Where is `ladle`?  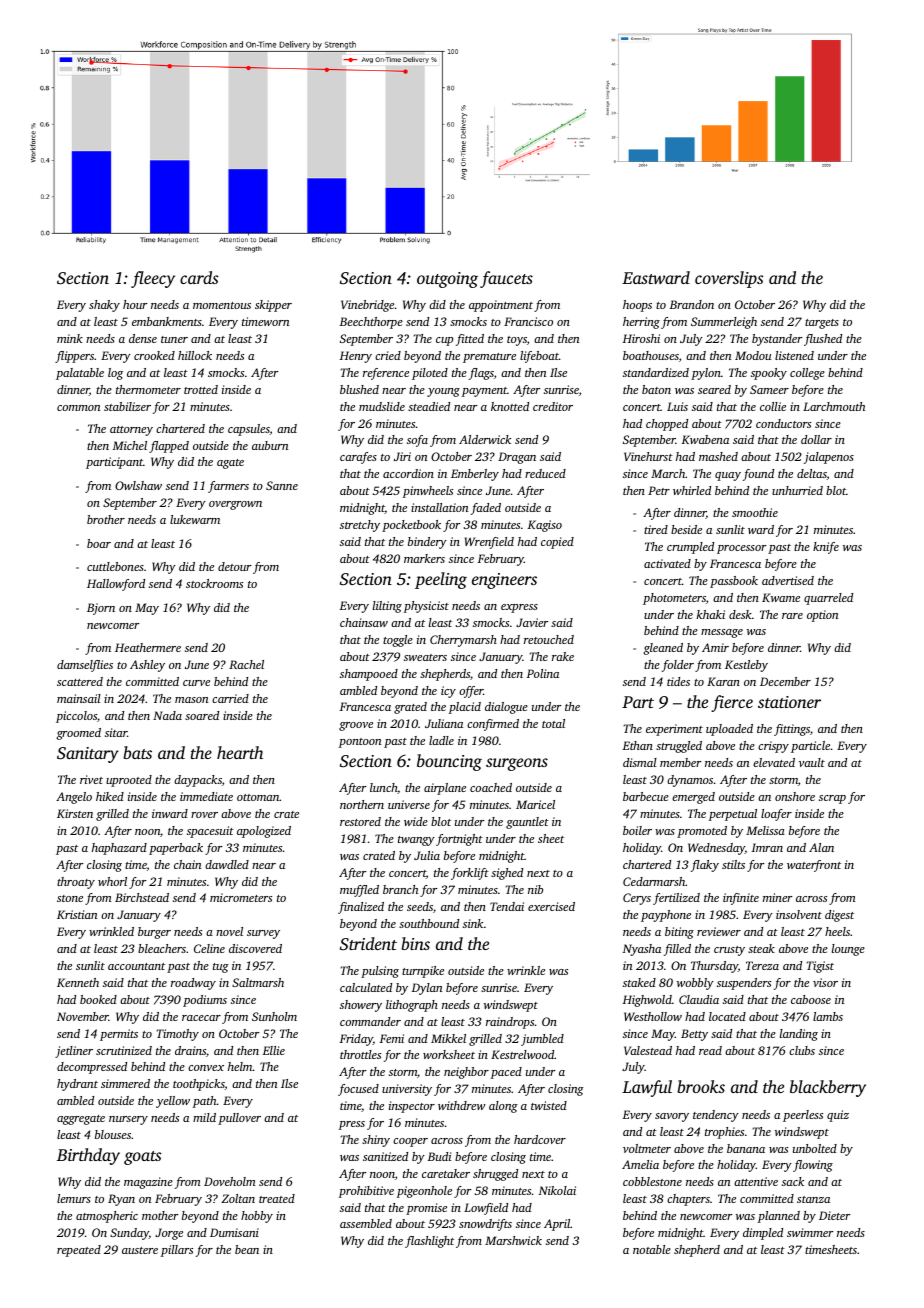 ladle is located at coordinates (441, 740).
